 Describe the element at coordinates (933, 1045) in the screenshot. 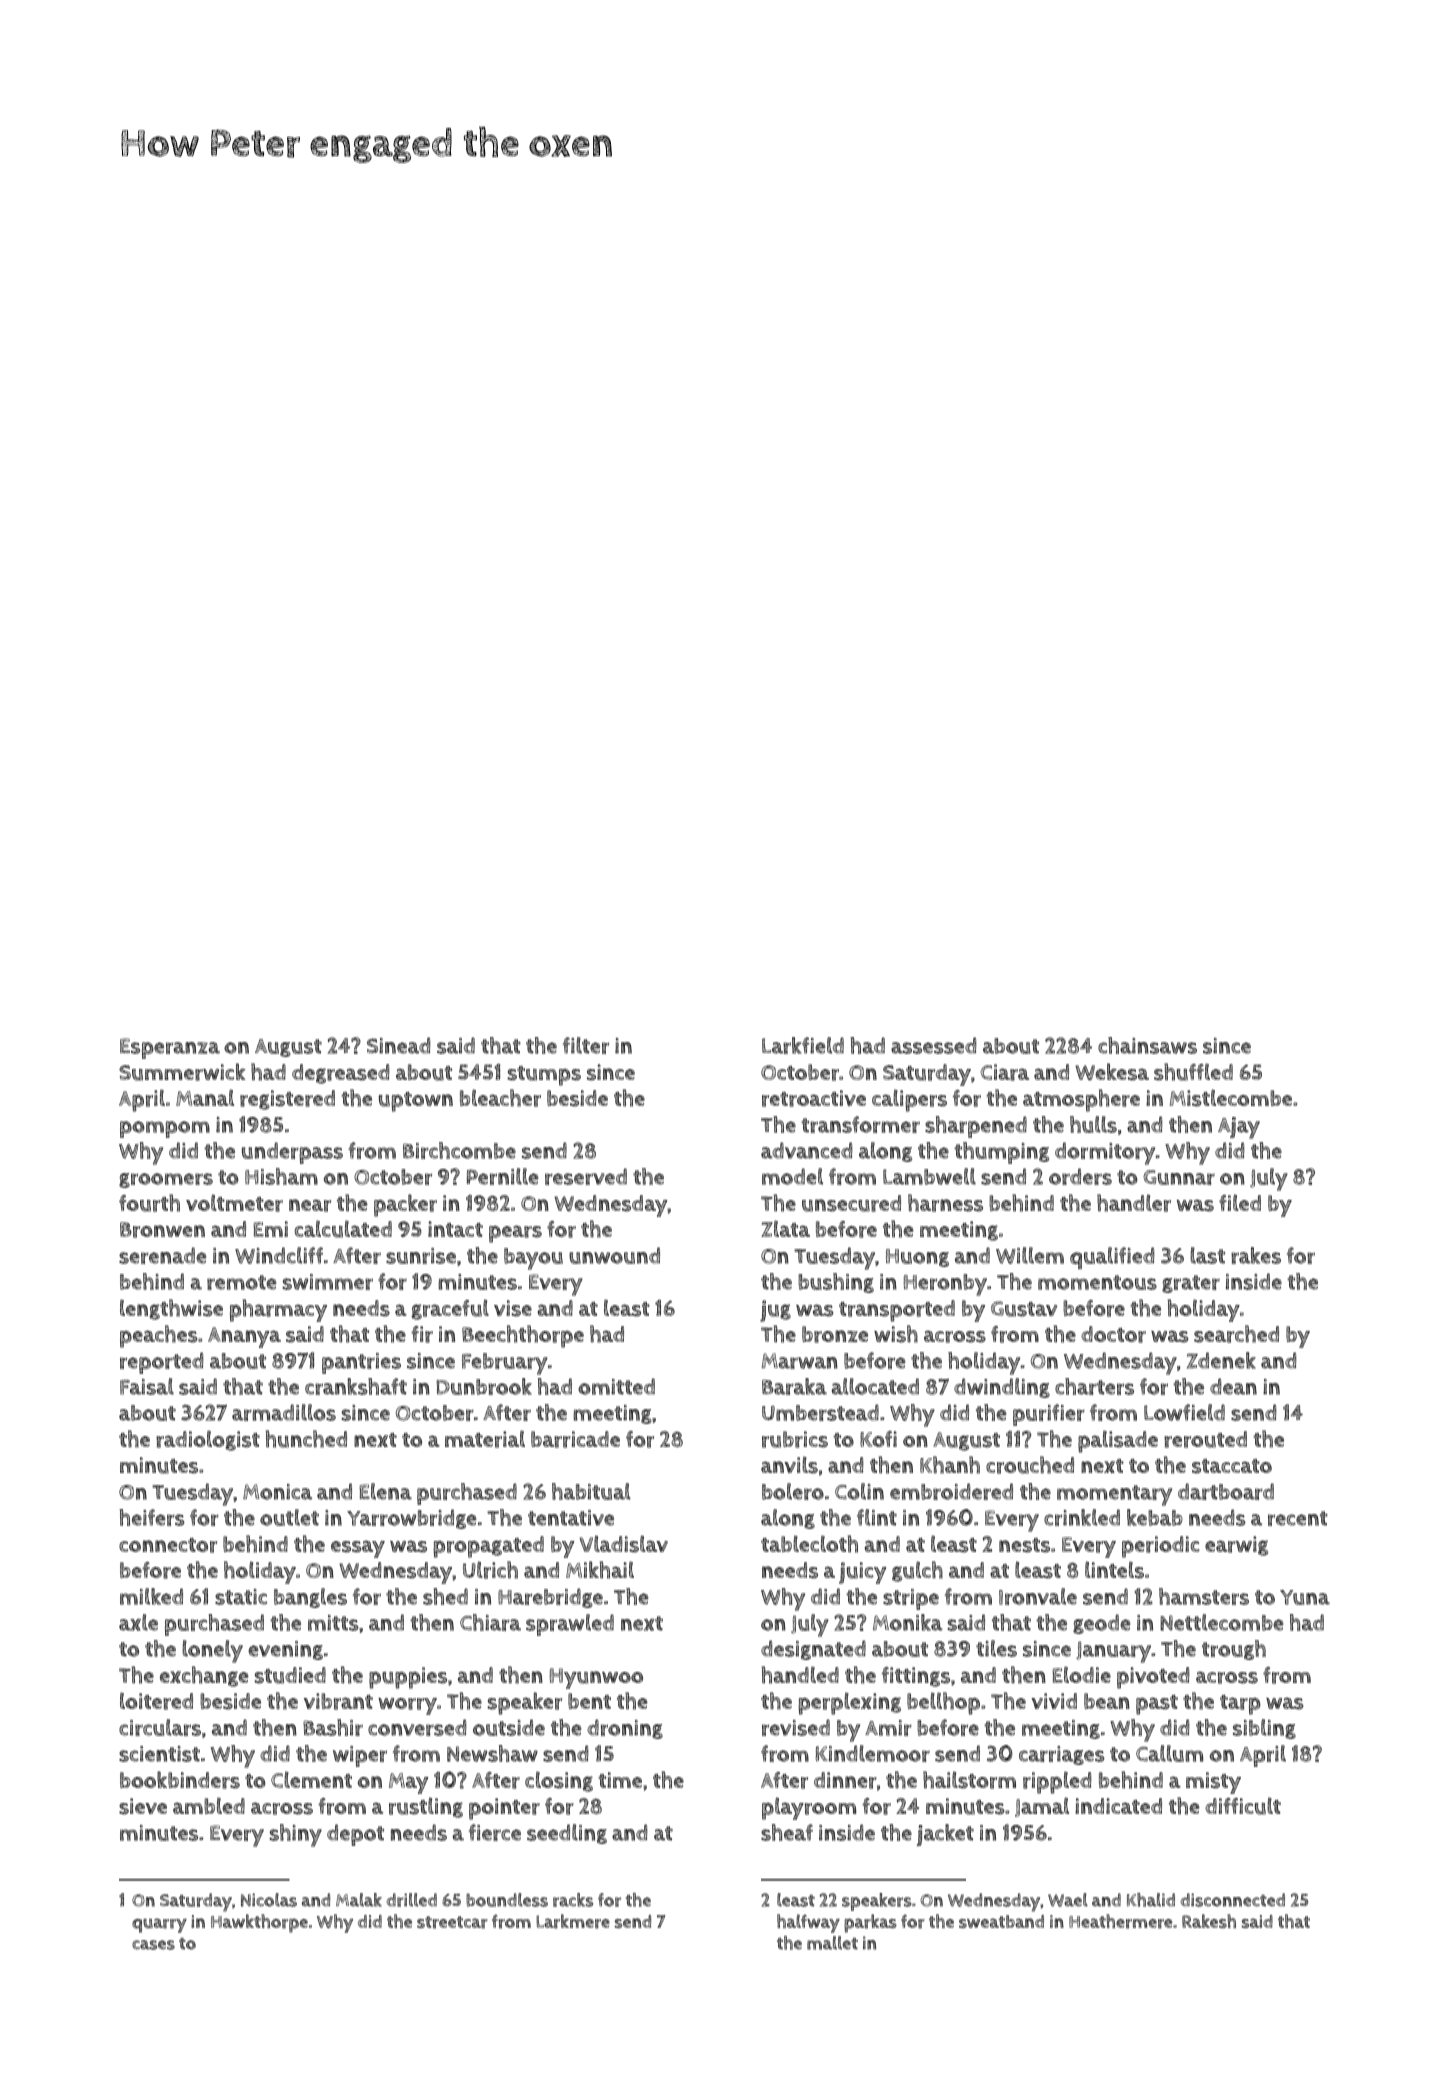

I see `assessed` at that location.
